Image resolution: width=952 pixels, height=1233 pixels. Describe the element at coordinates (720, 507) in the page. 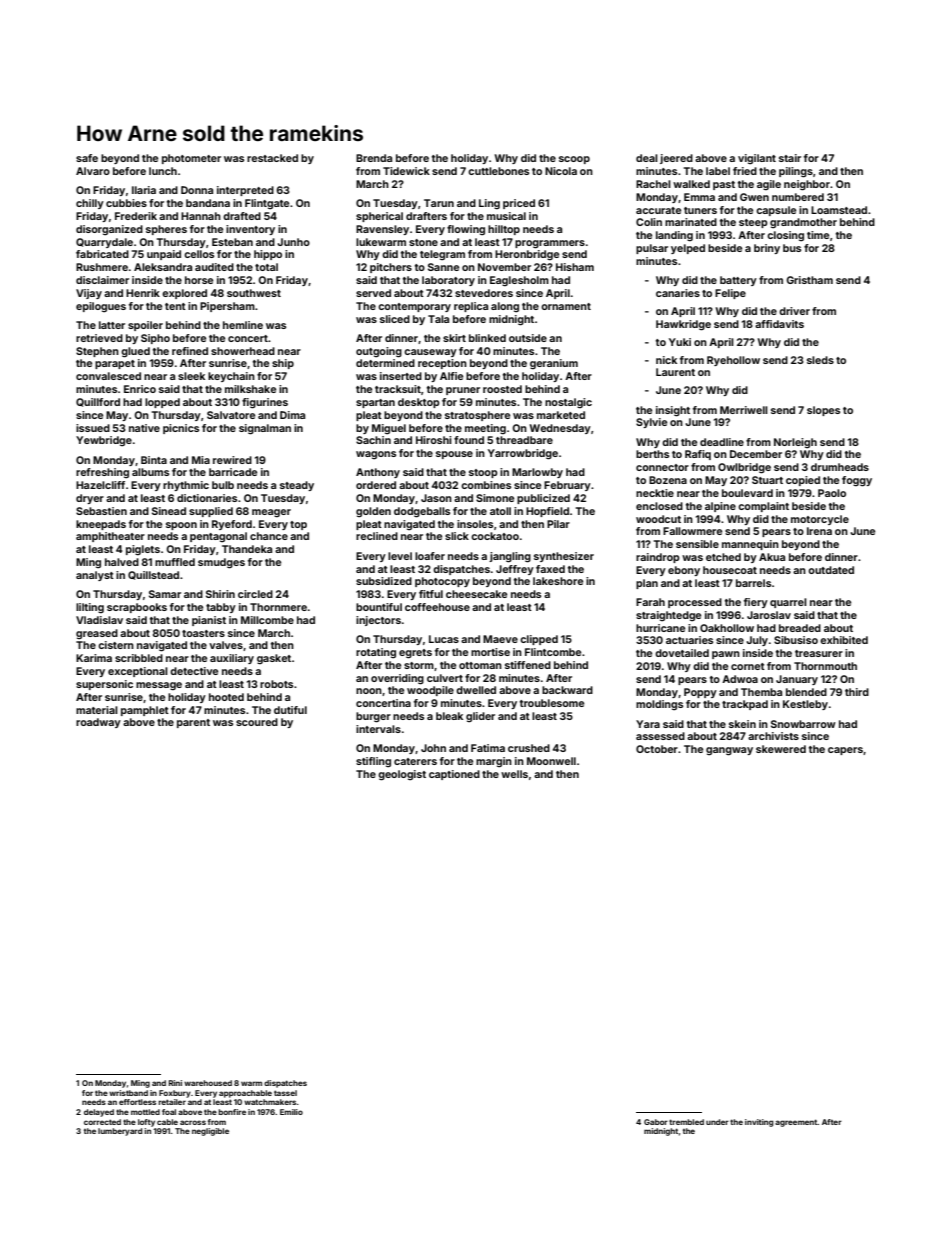

I see `alpine` at that location.
